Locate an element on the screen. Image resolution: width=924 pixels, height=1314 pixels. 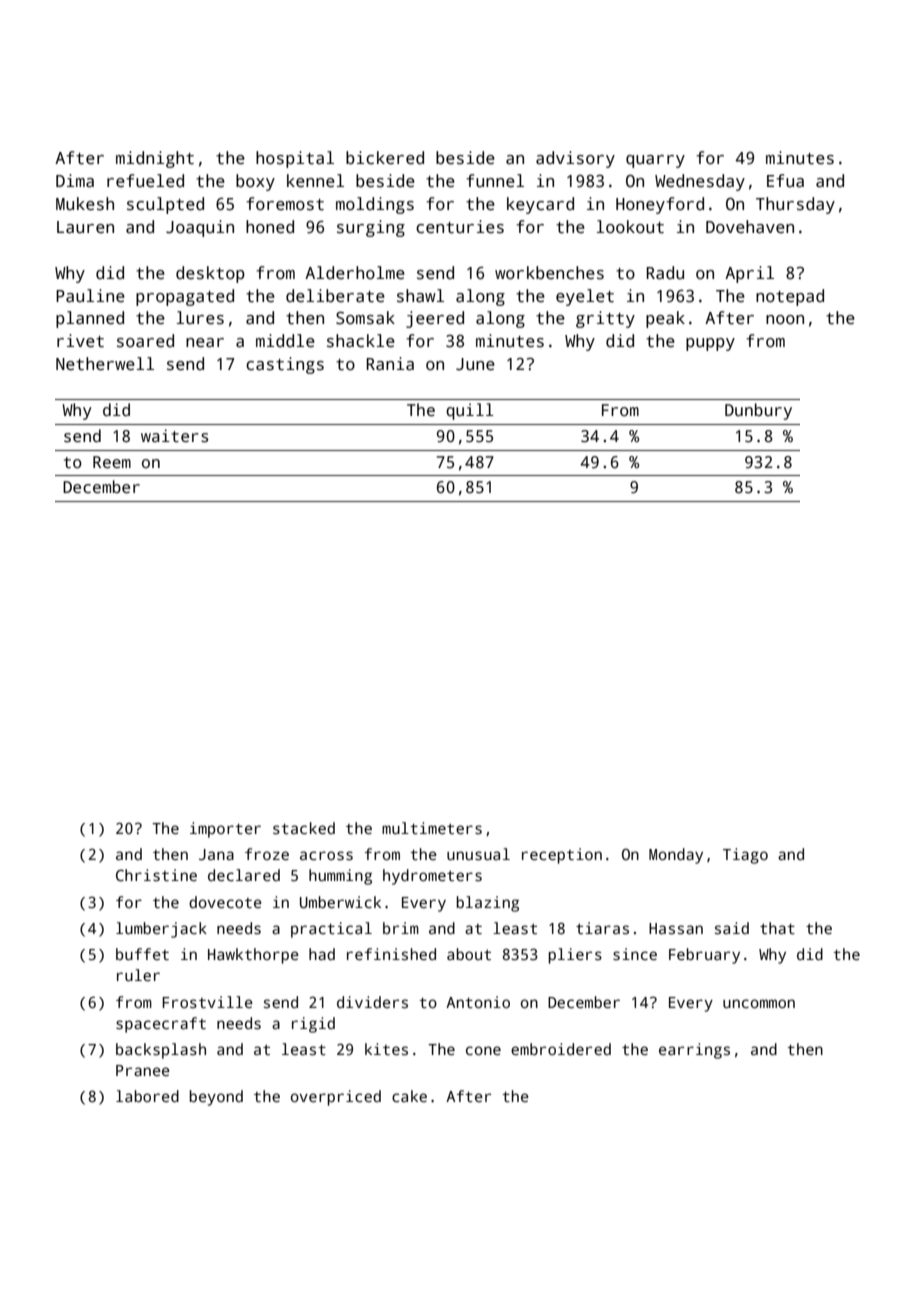
that is located at coordinates (777, 928).
